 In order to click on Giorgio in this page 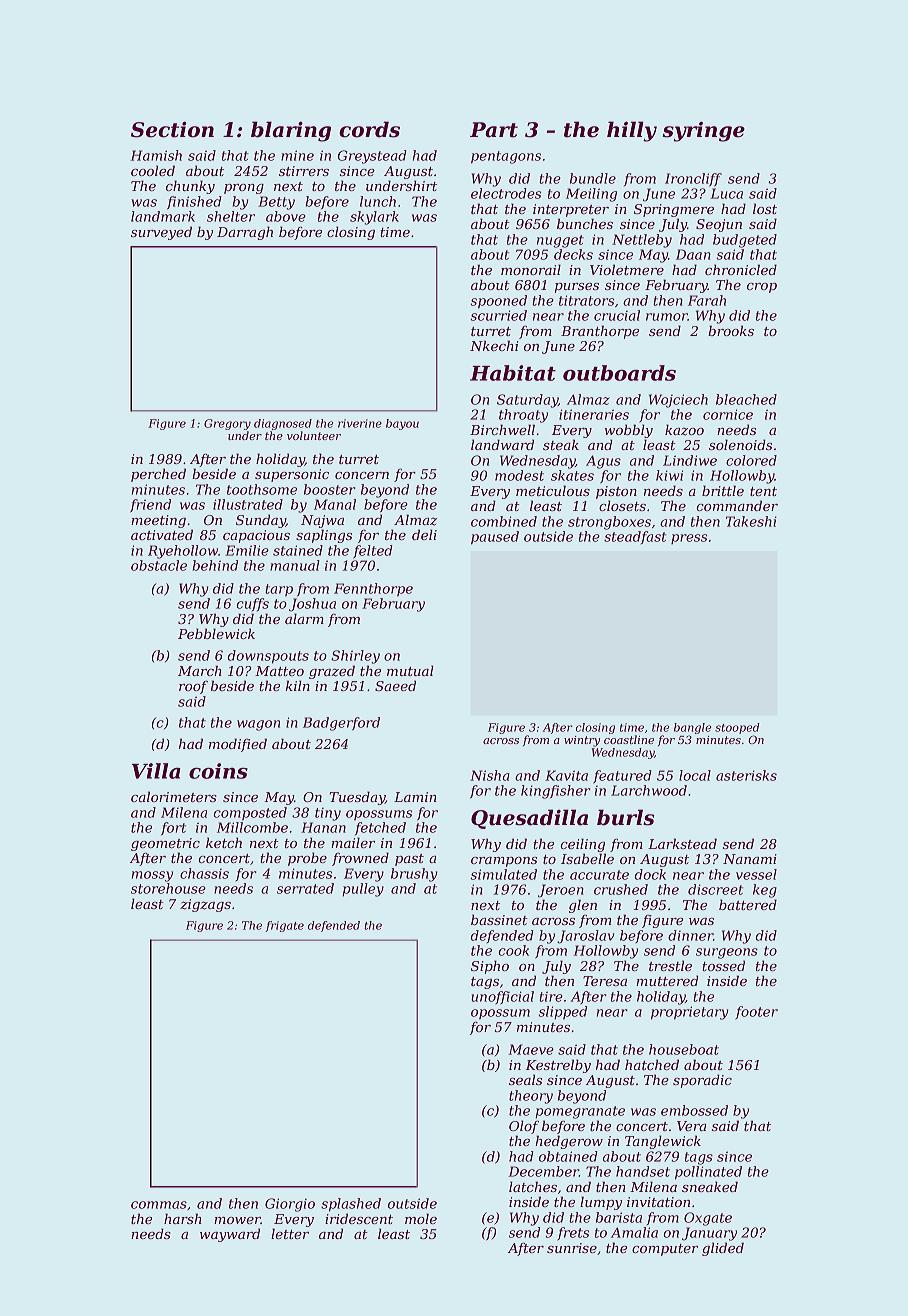, I will do `click(290, 1205)`.
